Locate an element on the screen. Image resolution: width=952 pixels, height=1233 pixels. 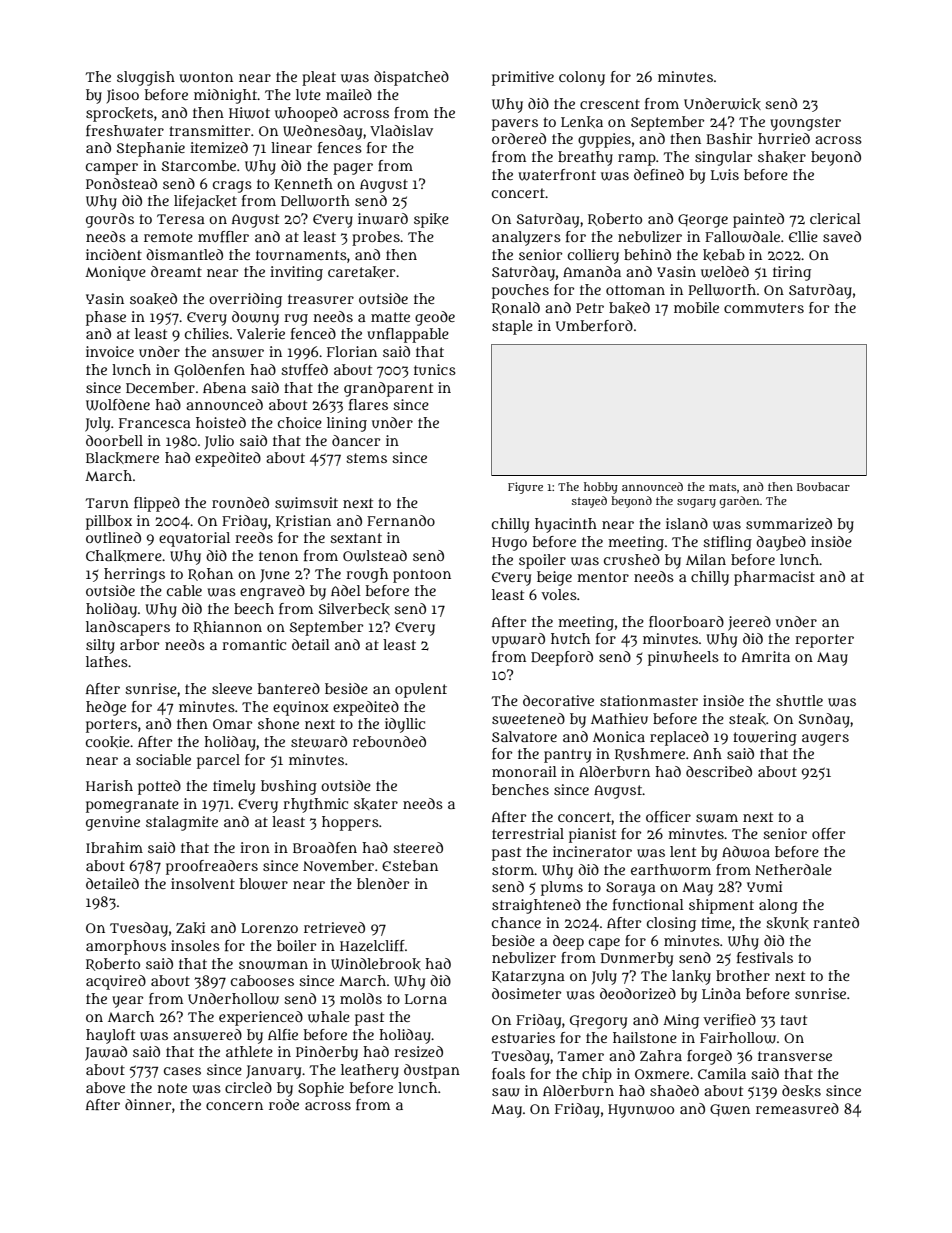
mailed is located at coordinates (349, 94).
